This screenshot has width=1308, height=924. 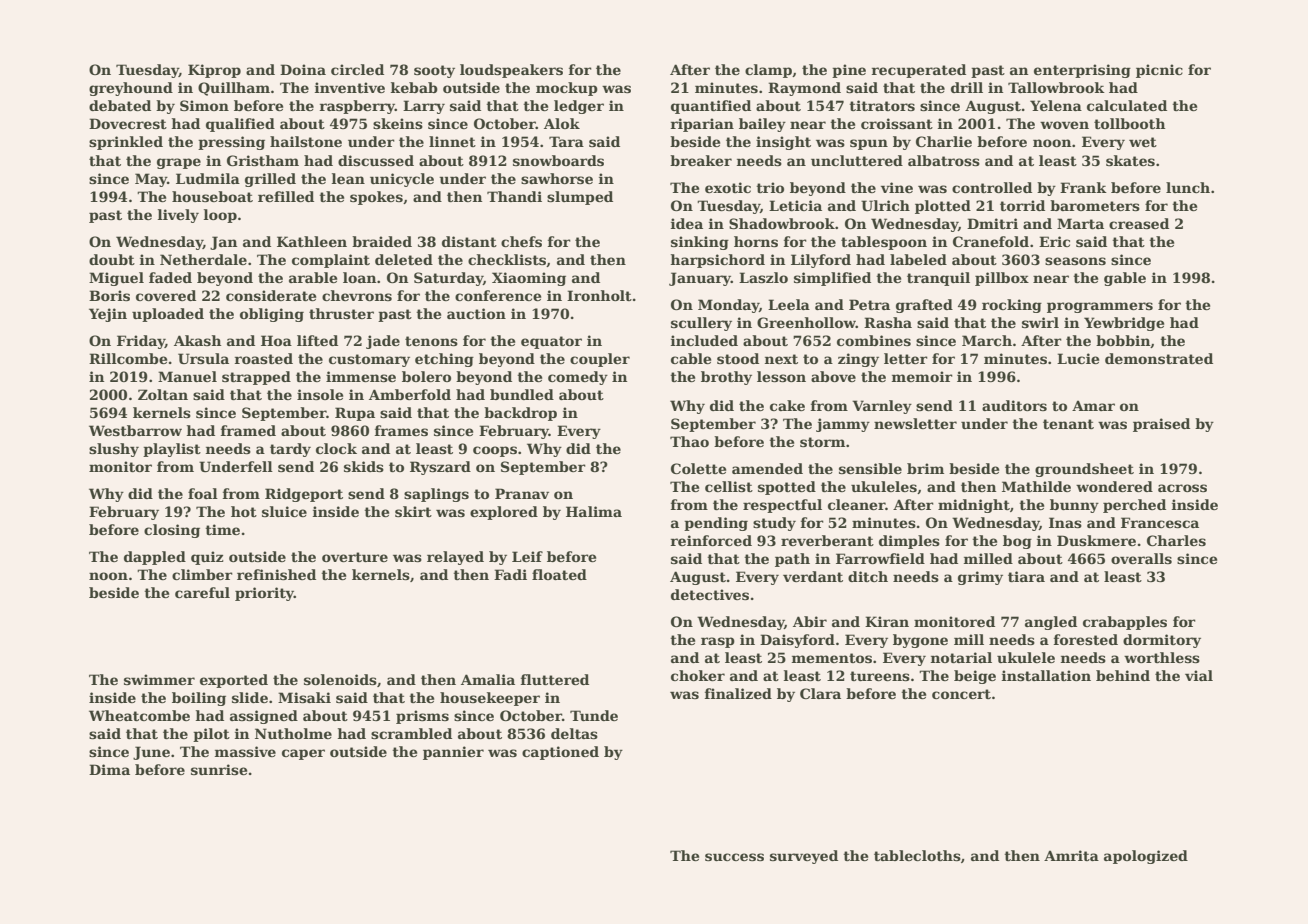 What do you see at coordinates (141, 342) in the screenshot?
I see `Friday` at bounding box center [141, 342].
